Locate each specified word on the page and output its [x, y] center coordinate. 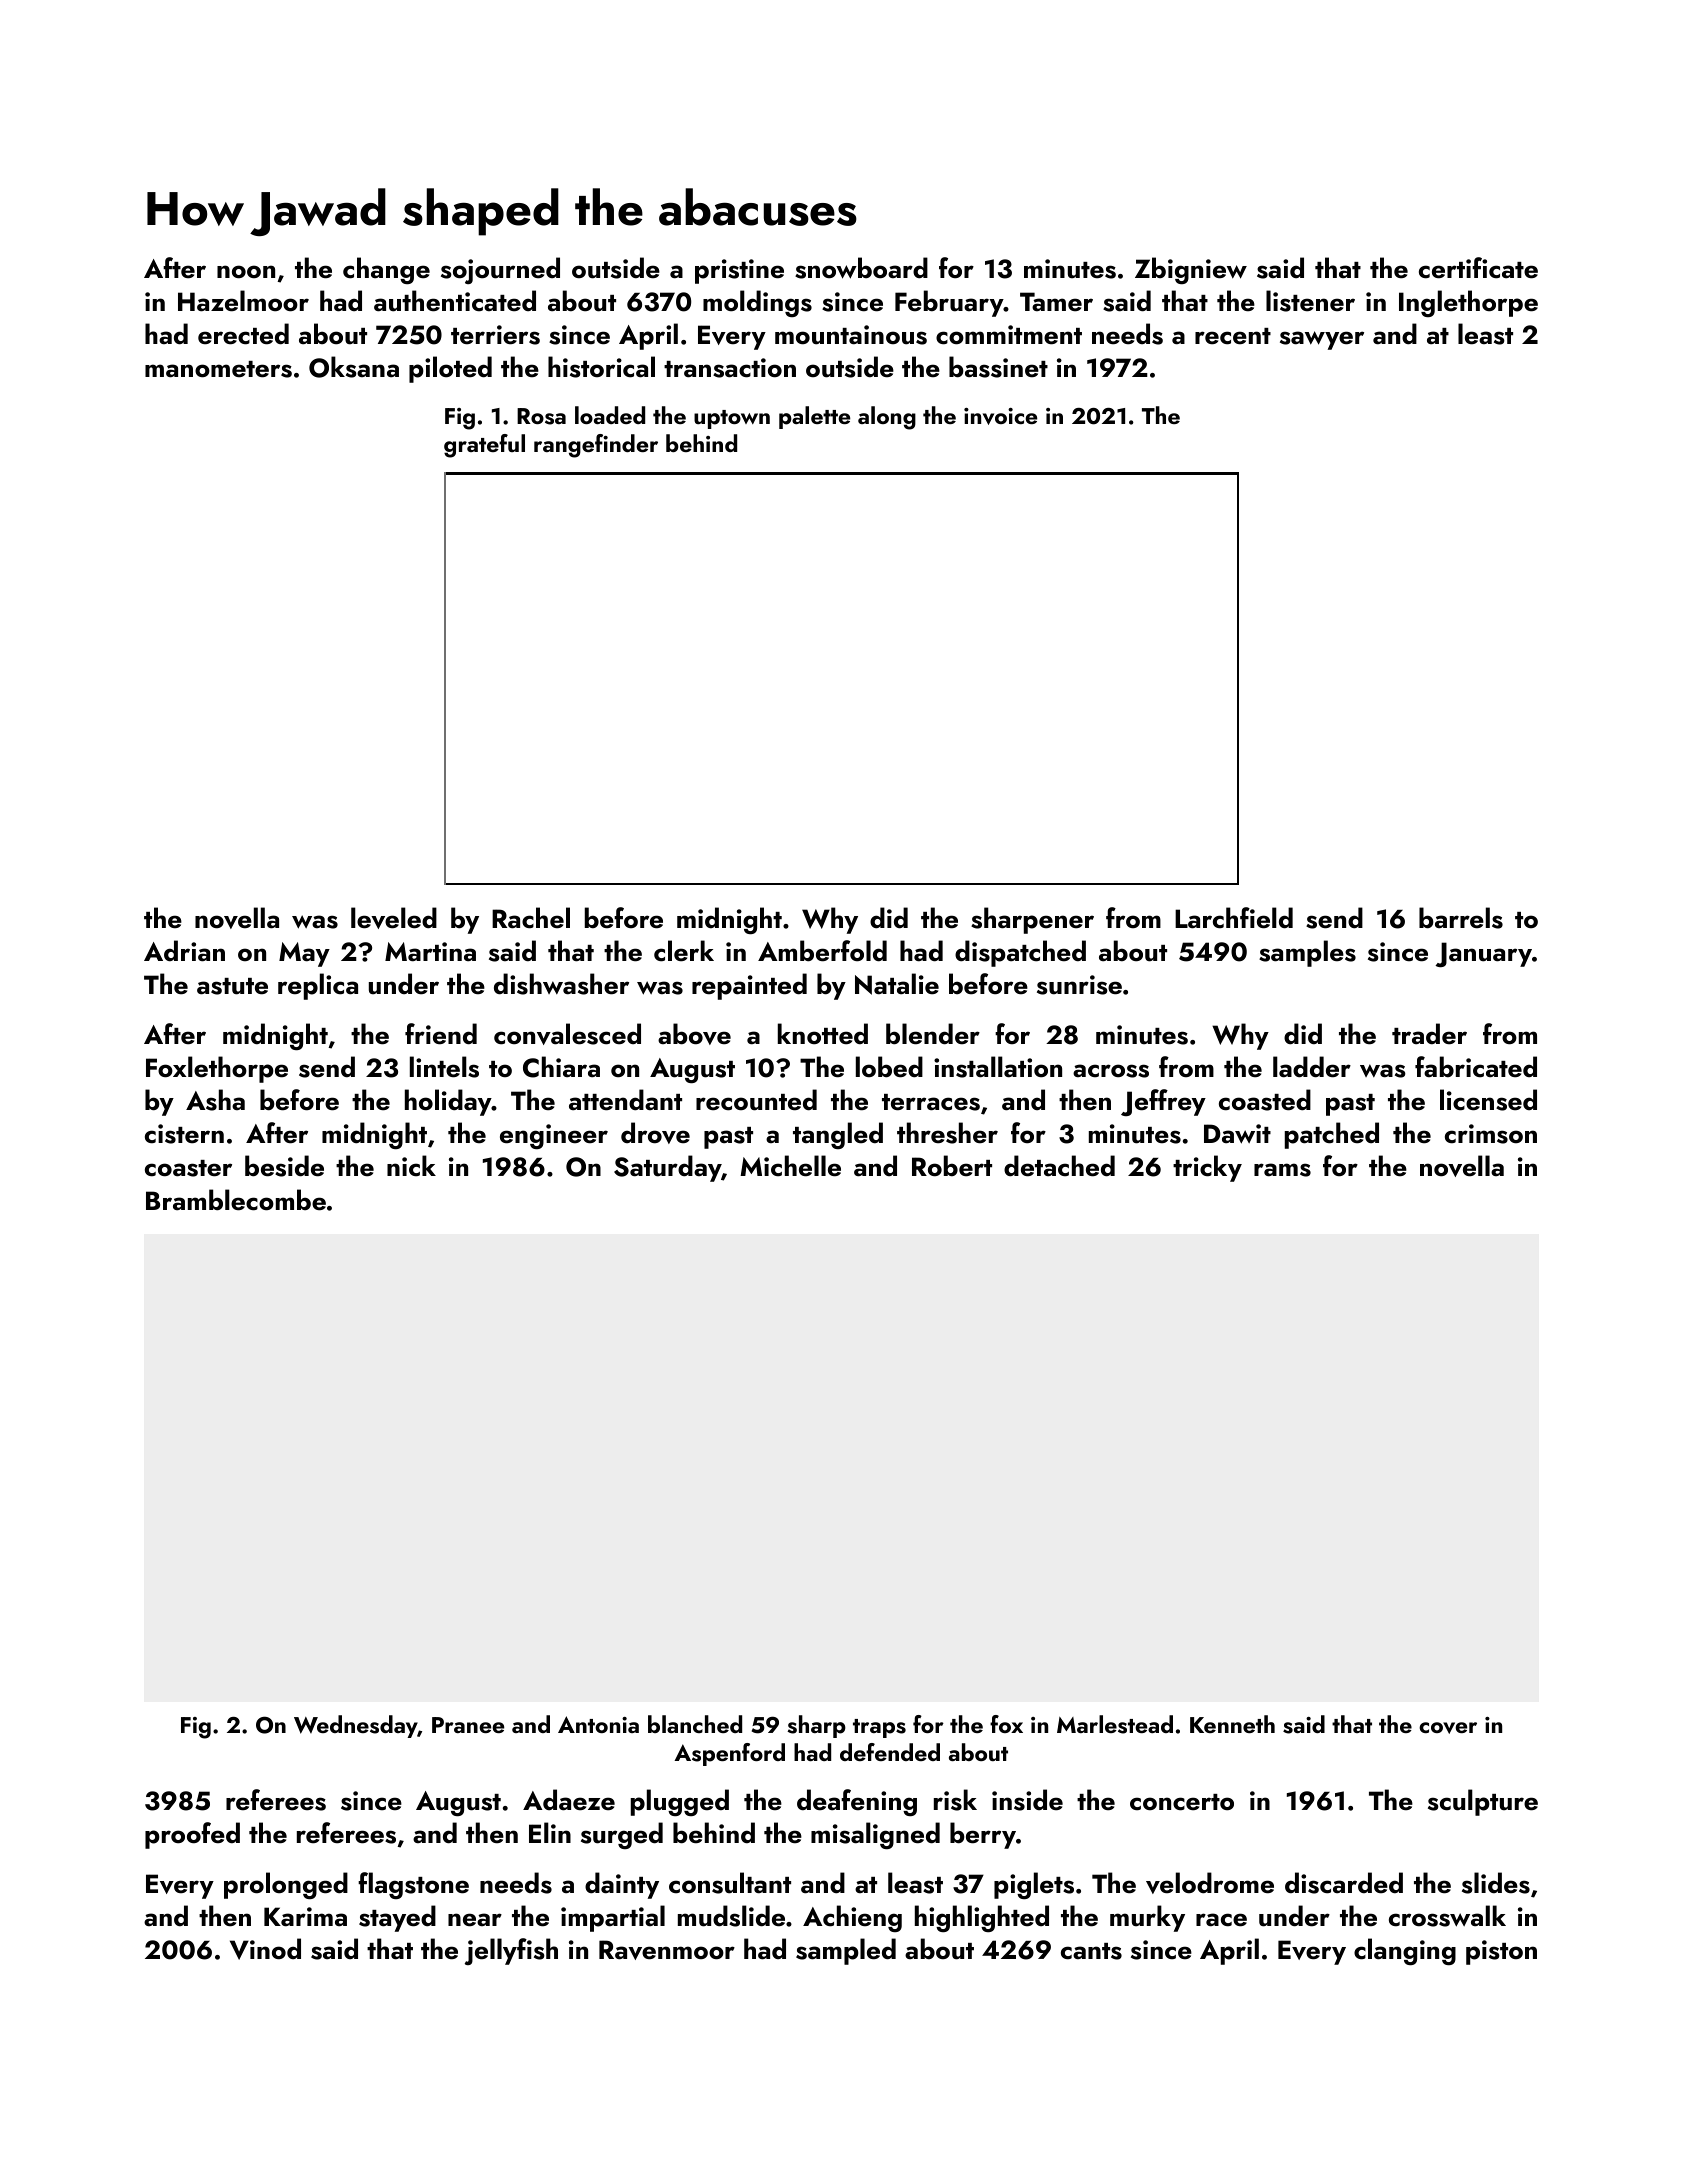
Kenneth [1232, 1724]
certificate [1478, 268]
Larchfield [1234, 918]
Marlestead [1115, 1724]
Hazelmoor [243, 301]
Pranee [468, 1725]
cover [1448, 1728]
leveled [394, 918]
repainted [749, 986]
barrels [1461, 918]
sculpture [1483, 1802]
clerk [684, 951]
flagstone [413, 1885]
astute [232, 986]
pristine [739, 271]
